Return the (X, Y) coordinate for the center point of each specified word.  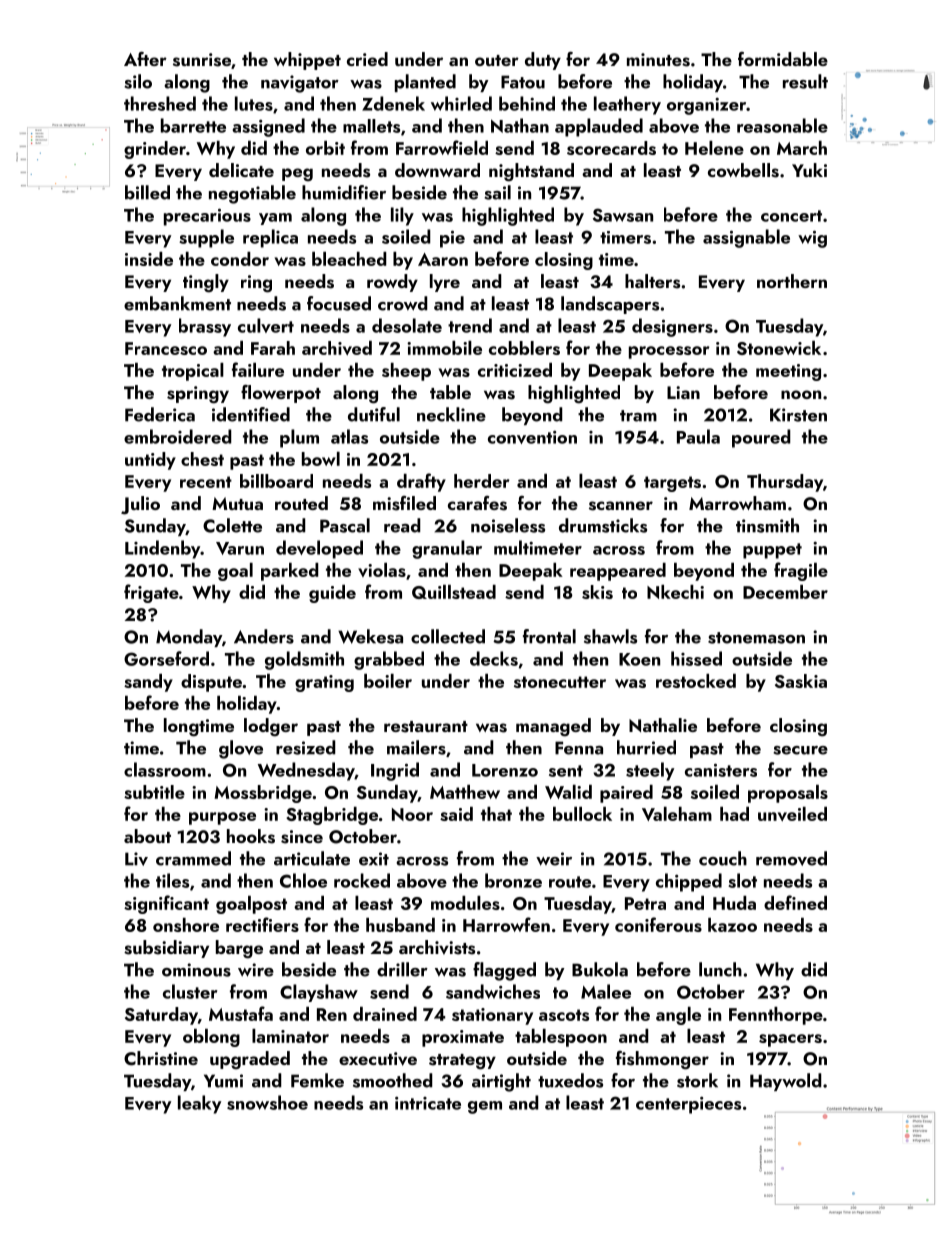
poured (761, 438)
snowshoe (267, 1102)
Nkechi (675, 592)
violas (382, 570)
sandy (148, 683)
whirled (461, 103)
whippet (307, 61)
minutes (658, 60)
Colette (232, 525)
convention (532, 437)
